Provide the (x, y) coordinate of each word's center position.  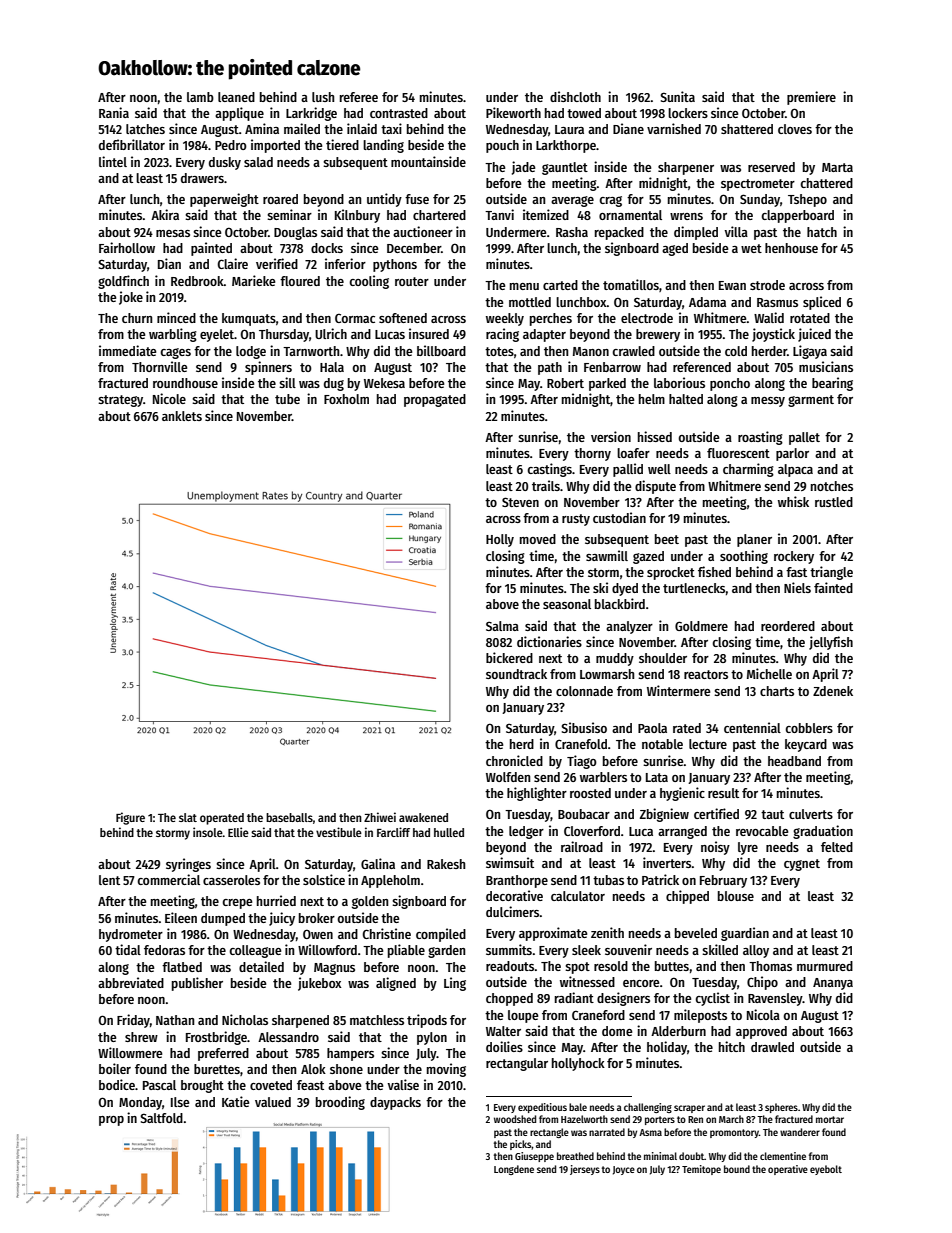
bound (737, 1169)
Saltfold (161, 1118)
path (550, 368)
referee (359, 97)
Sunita (677, 96)
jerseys (585, 1170)
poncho (730, 384)
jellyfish (831, 643)
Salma (502, 626)
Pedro (231, 145)
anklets (182, 416)
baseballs (289, 817)
